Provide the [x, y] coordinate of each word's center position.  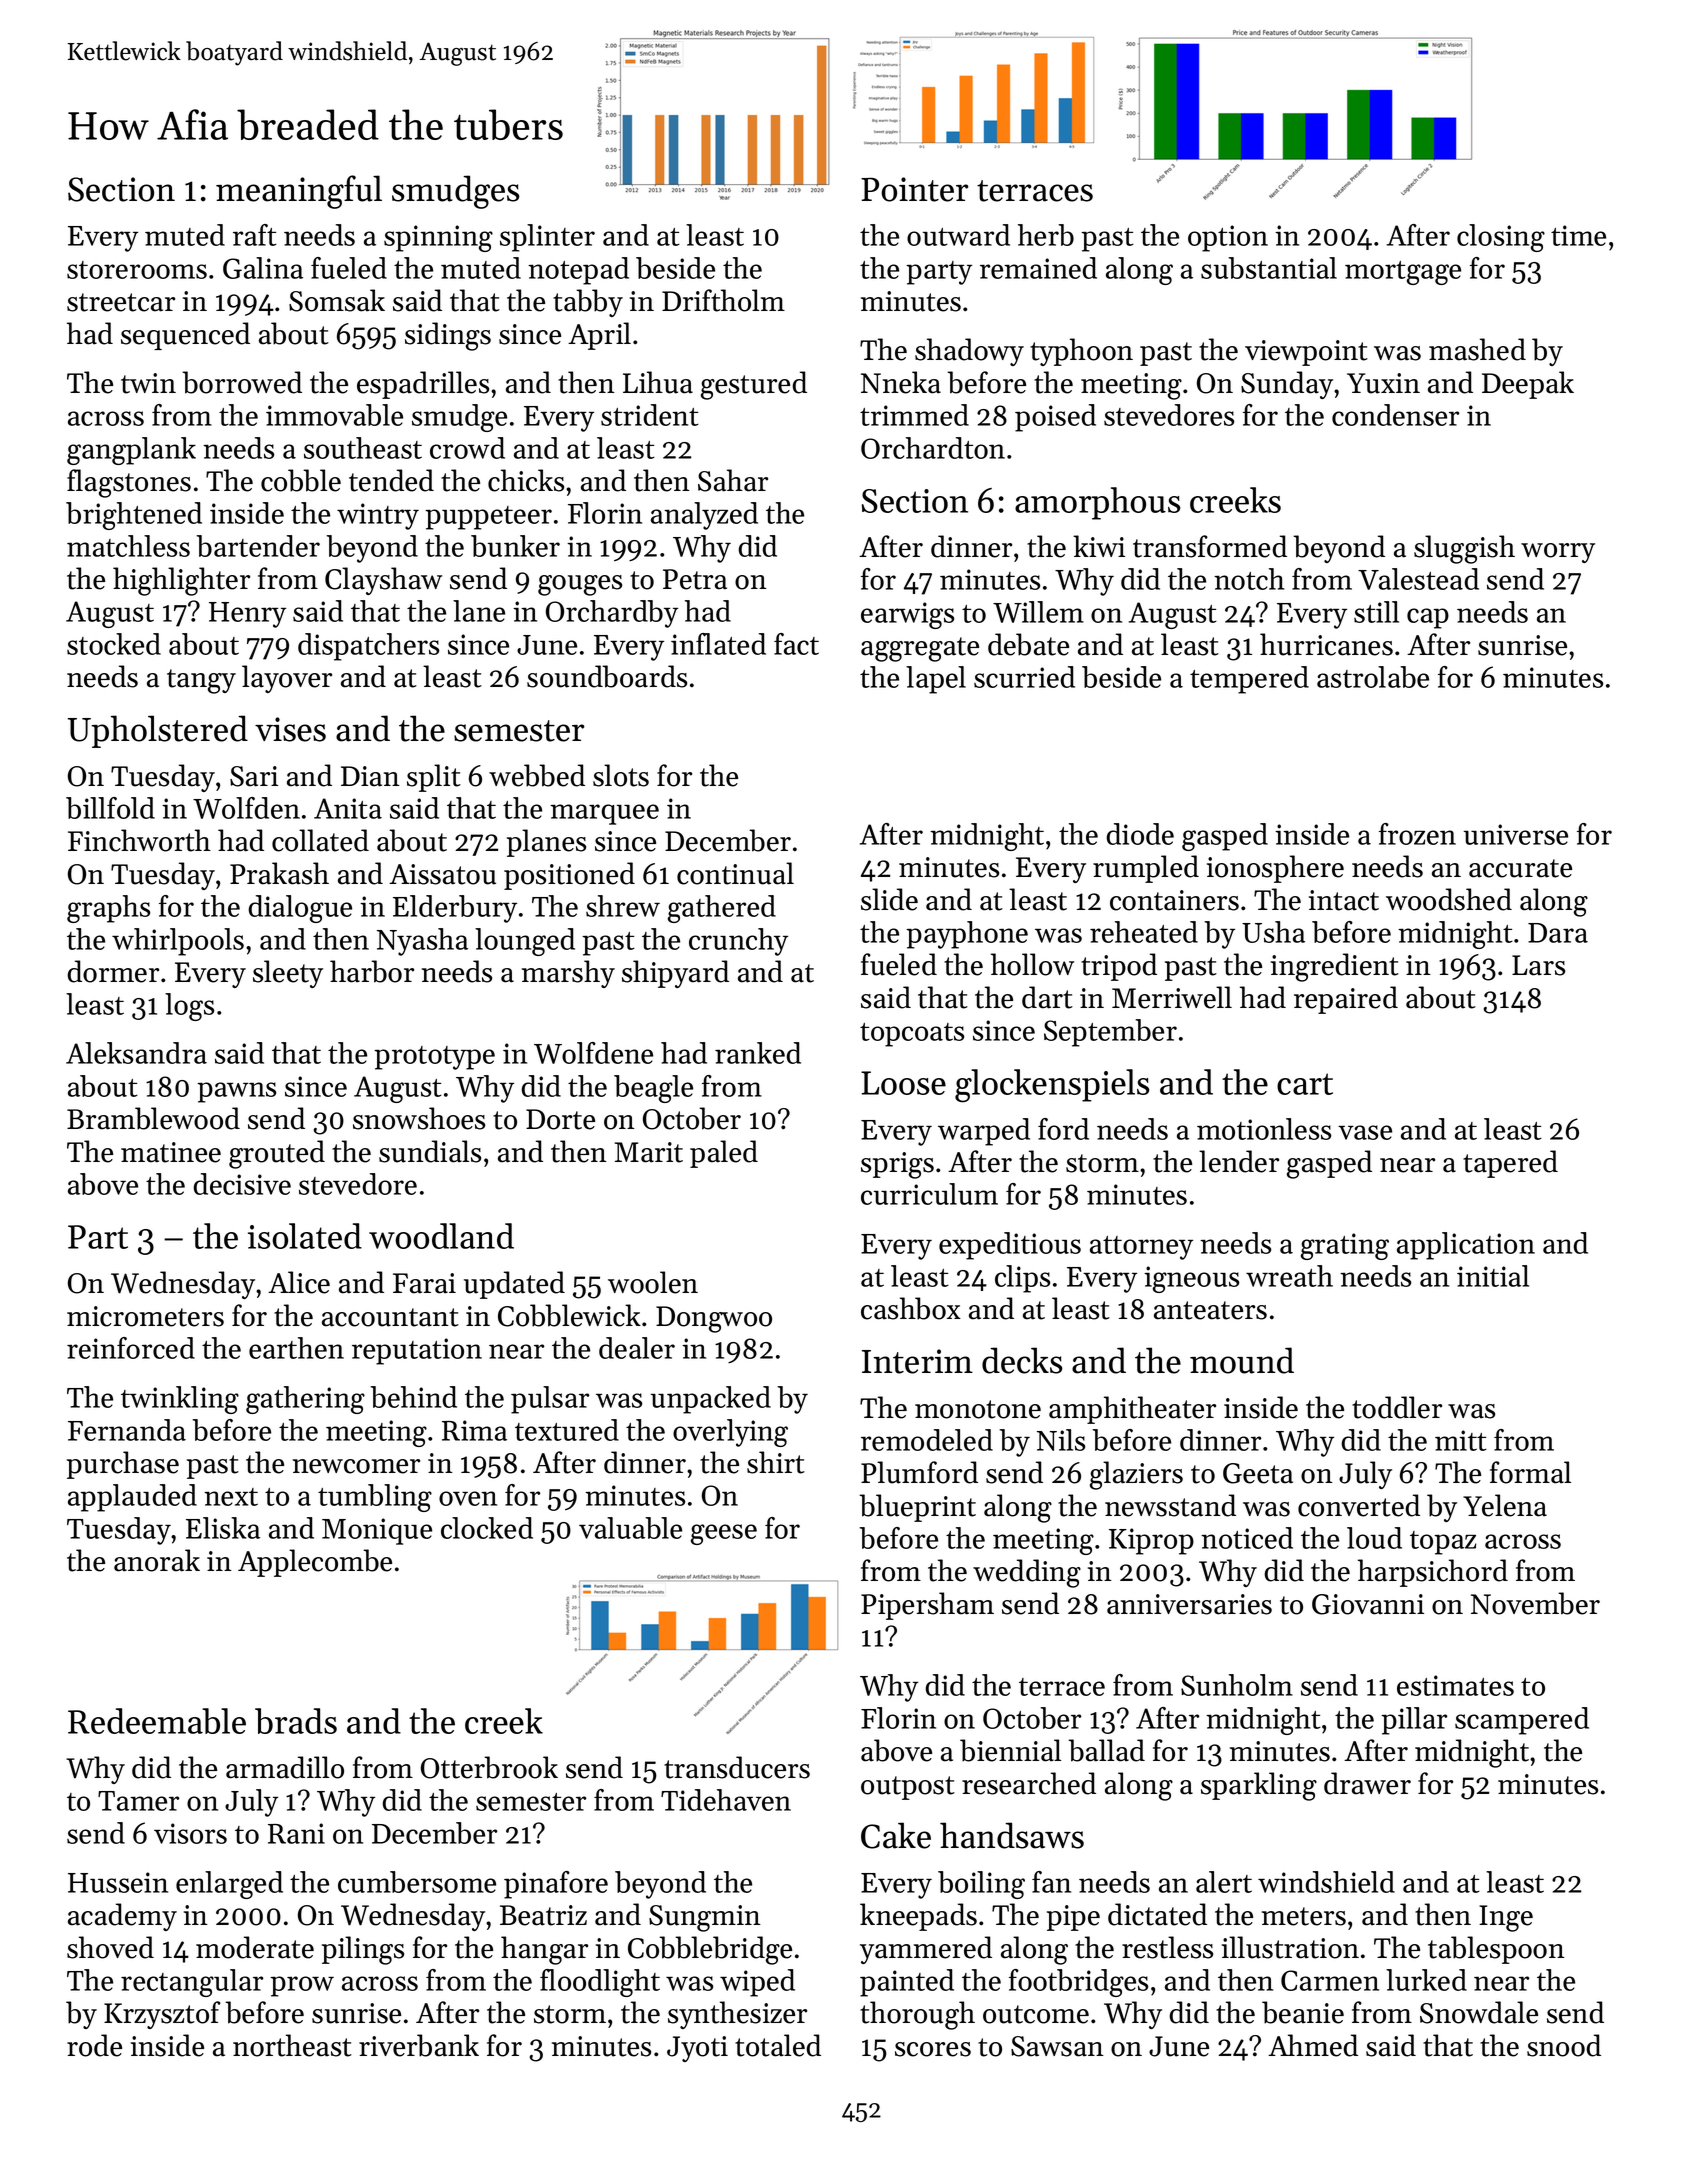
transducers [737, 1767]
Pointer [915, 189]
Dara [1558, 933]
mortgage [1403, 273]
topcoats [912, 1035]
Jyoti [697, 2049]
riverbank [419, 2045]
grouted [277, 1154]
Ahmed [1313, 2045]
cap [1428, 618]
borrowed [242, 382]
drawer [1367, 1783]
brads [296, 1721]
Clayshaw [383, 581]
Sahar [733, 480]
